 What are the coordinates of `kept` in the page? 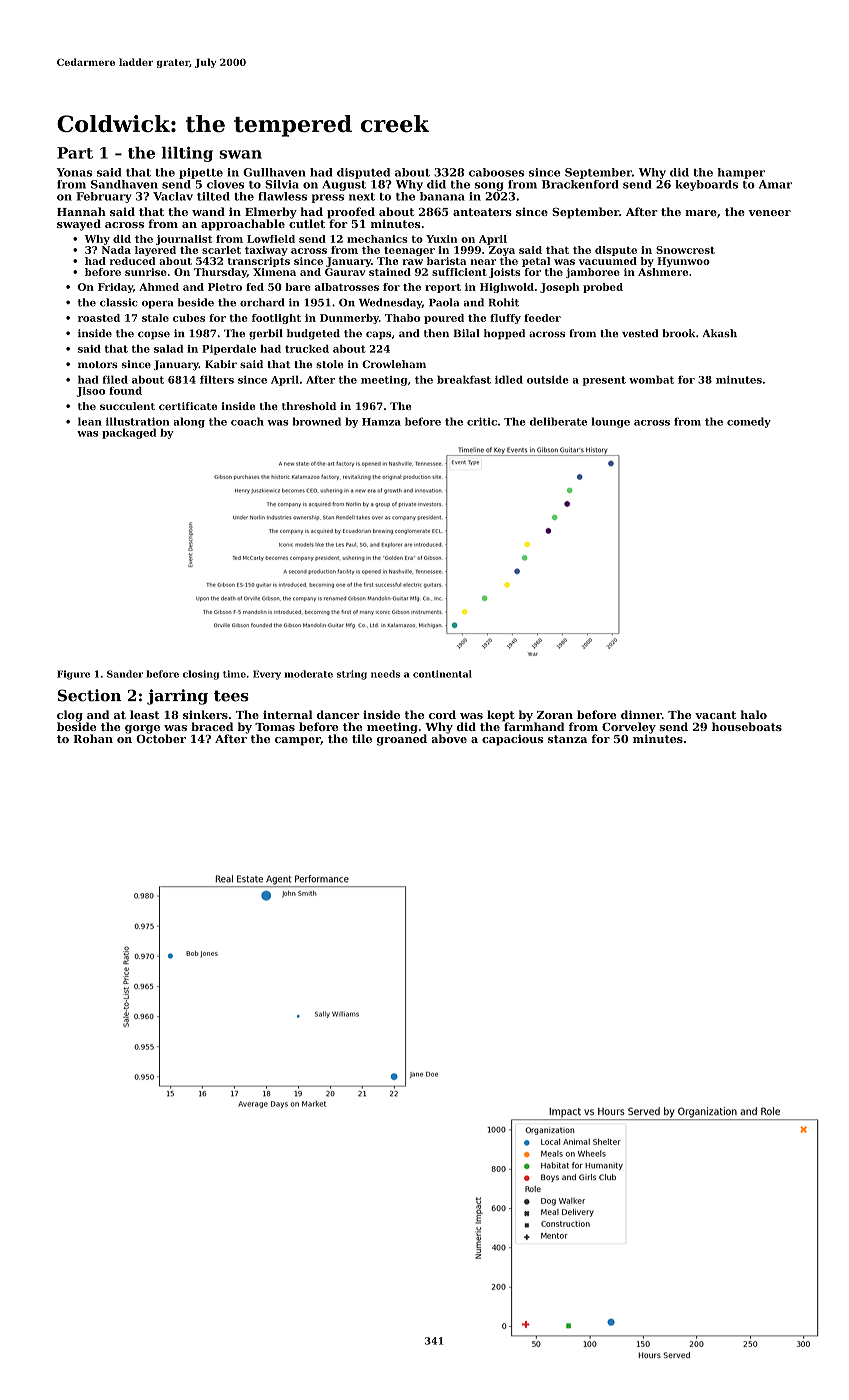 It's located at (500, 716).
